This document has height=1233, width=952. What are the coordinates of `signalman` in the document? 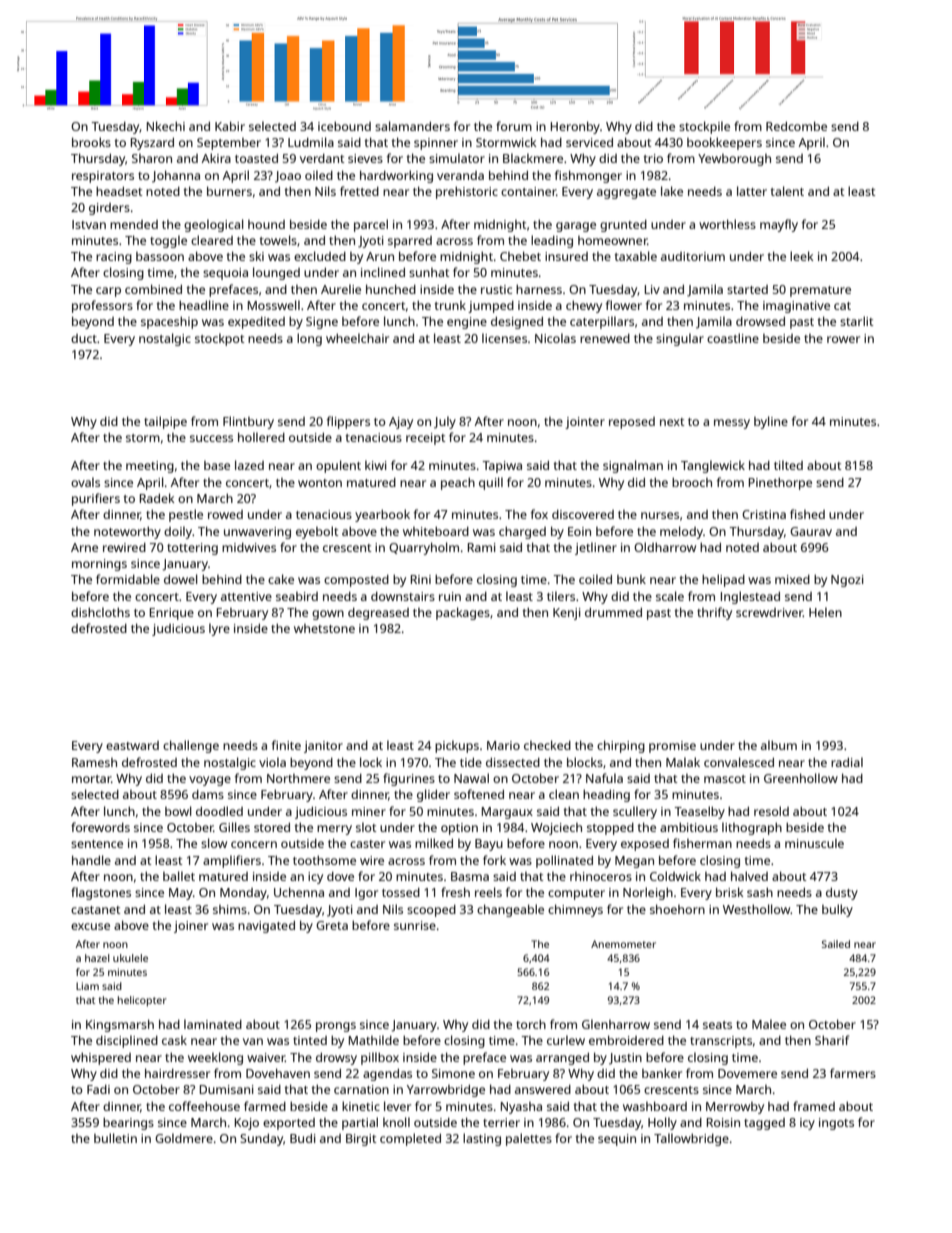 It's located at (633, 466).
